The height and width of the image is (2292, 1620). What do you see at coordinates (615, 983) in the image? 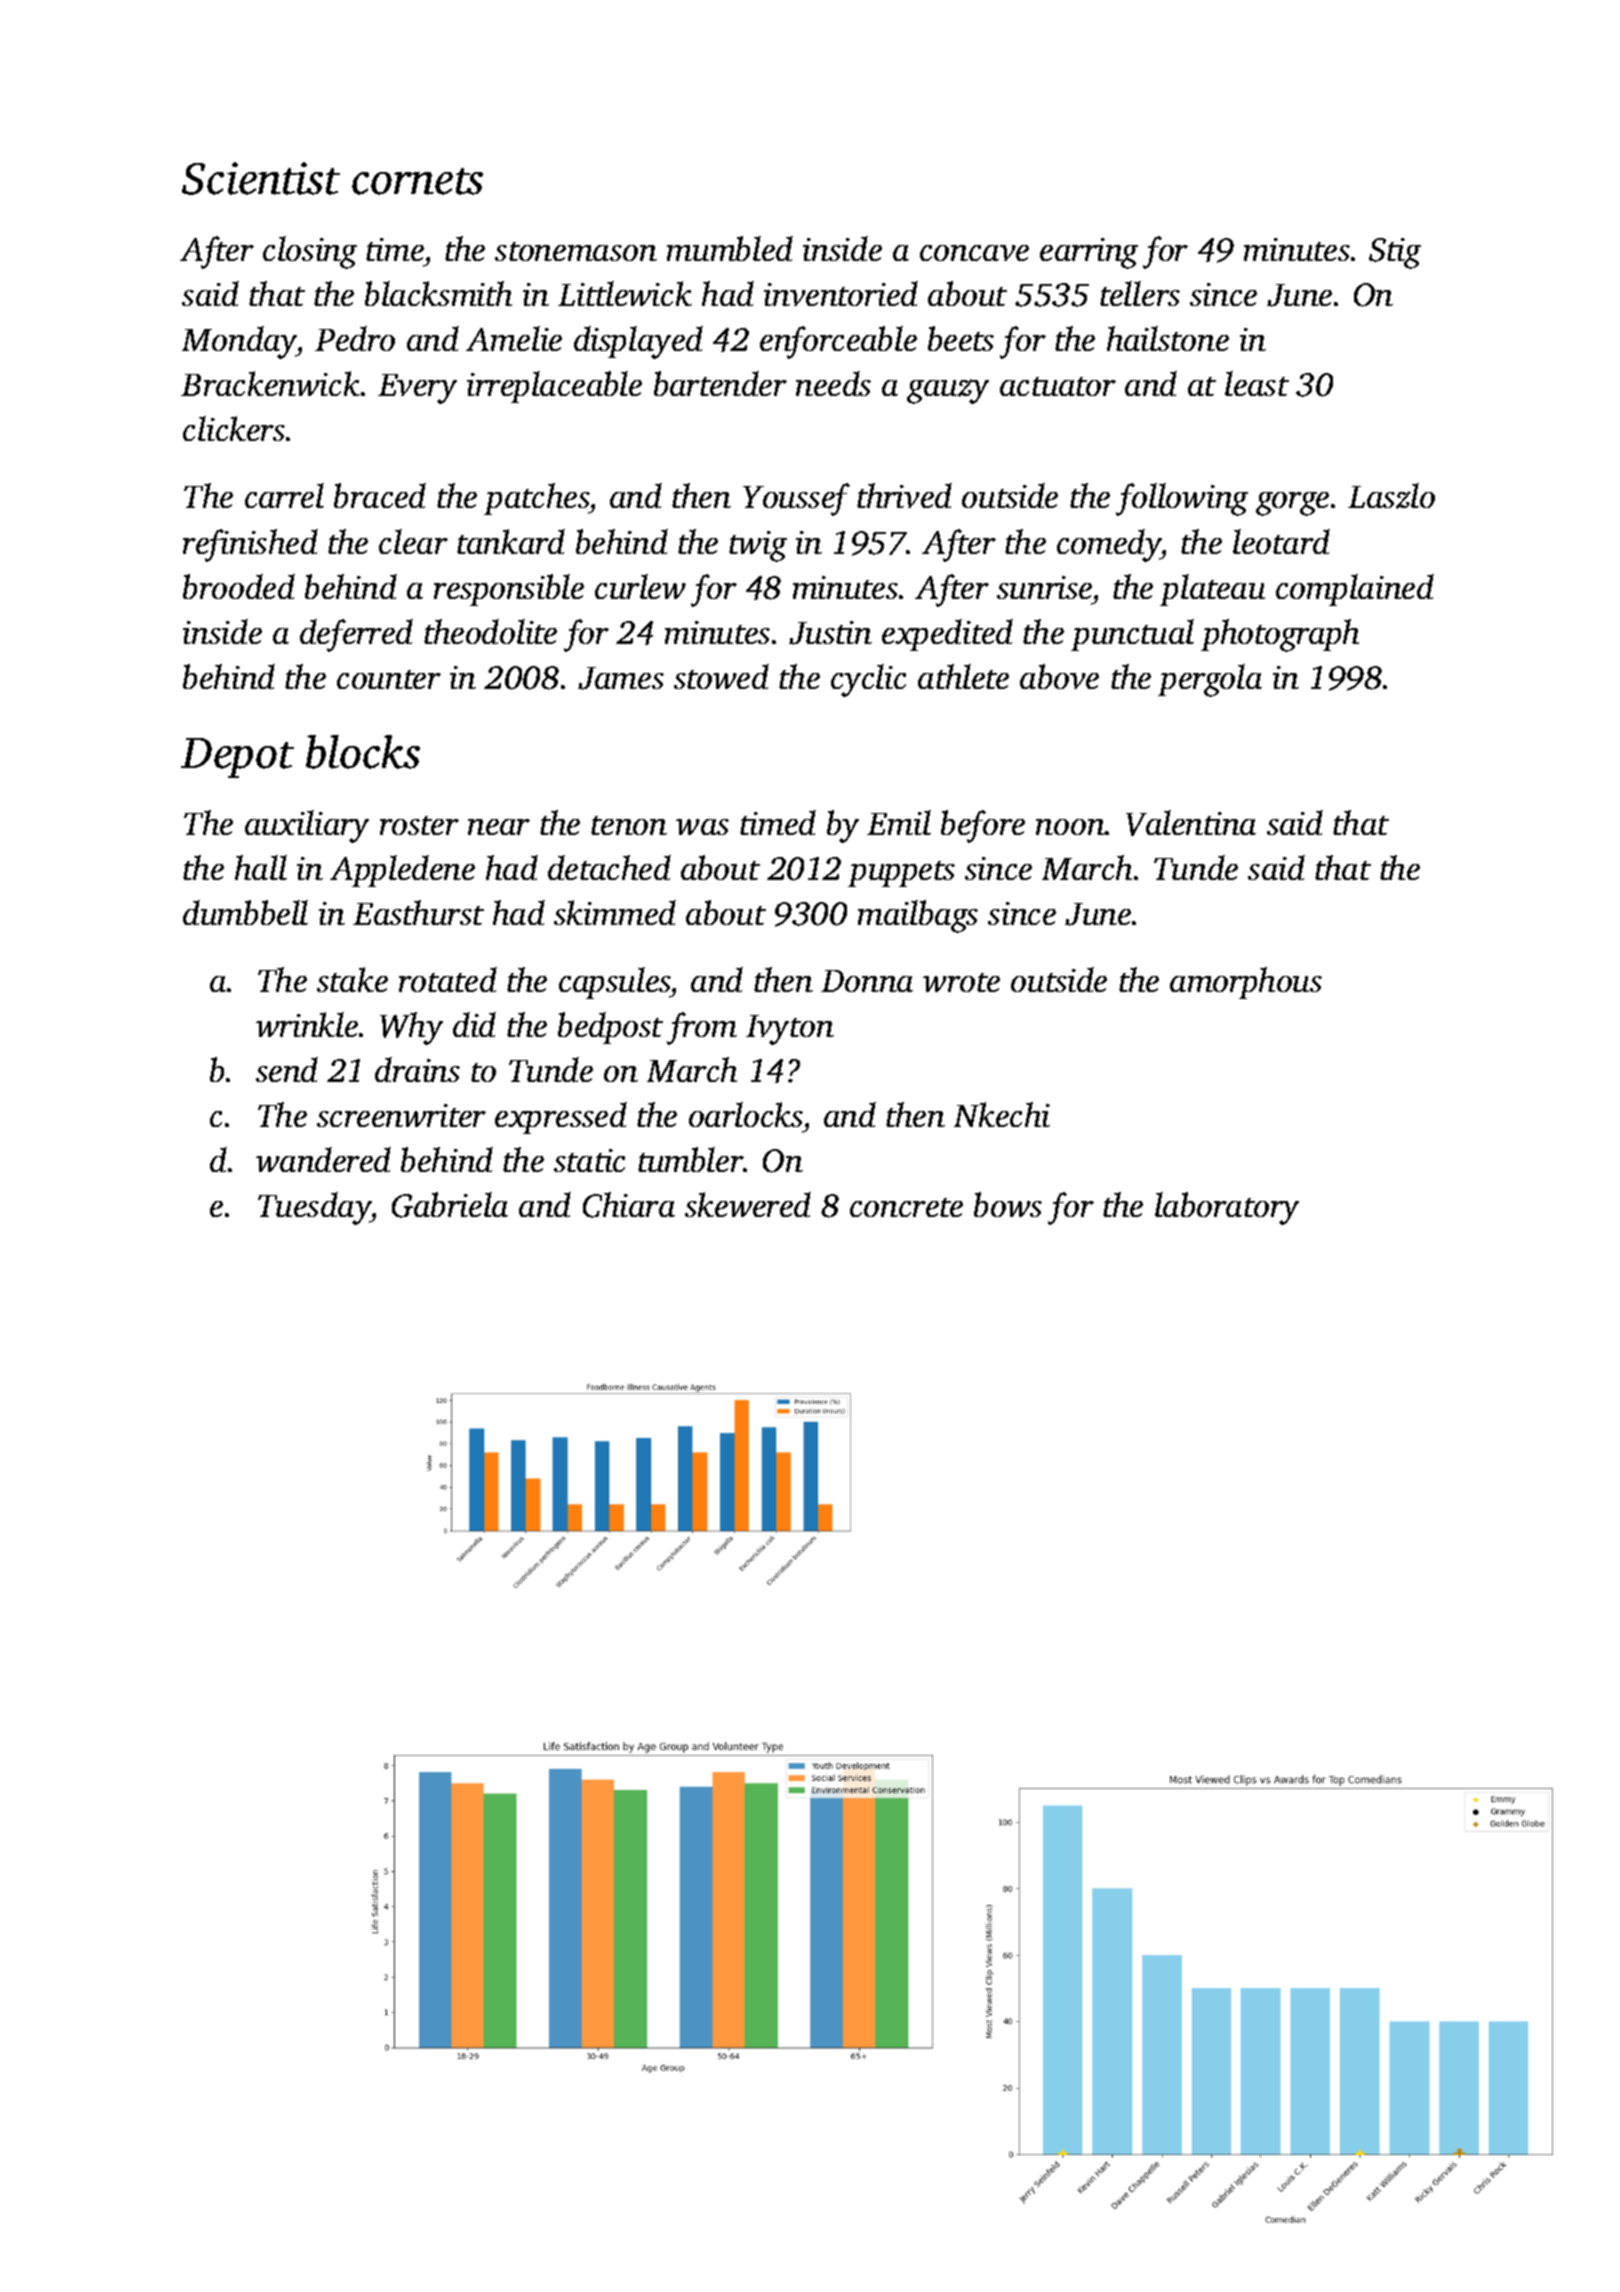
I see `capsules` at bounding box center [615, 983].
